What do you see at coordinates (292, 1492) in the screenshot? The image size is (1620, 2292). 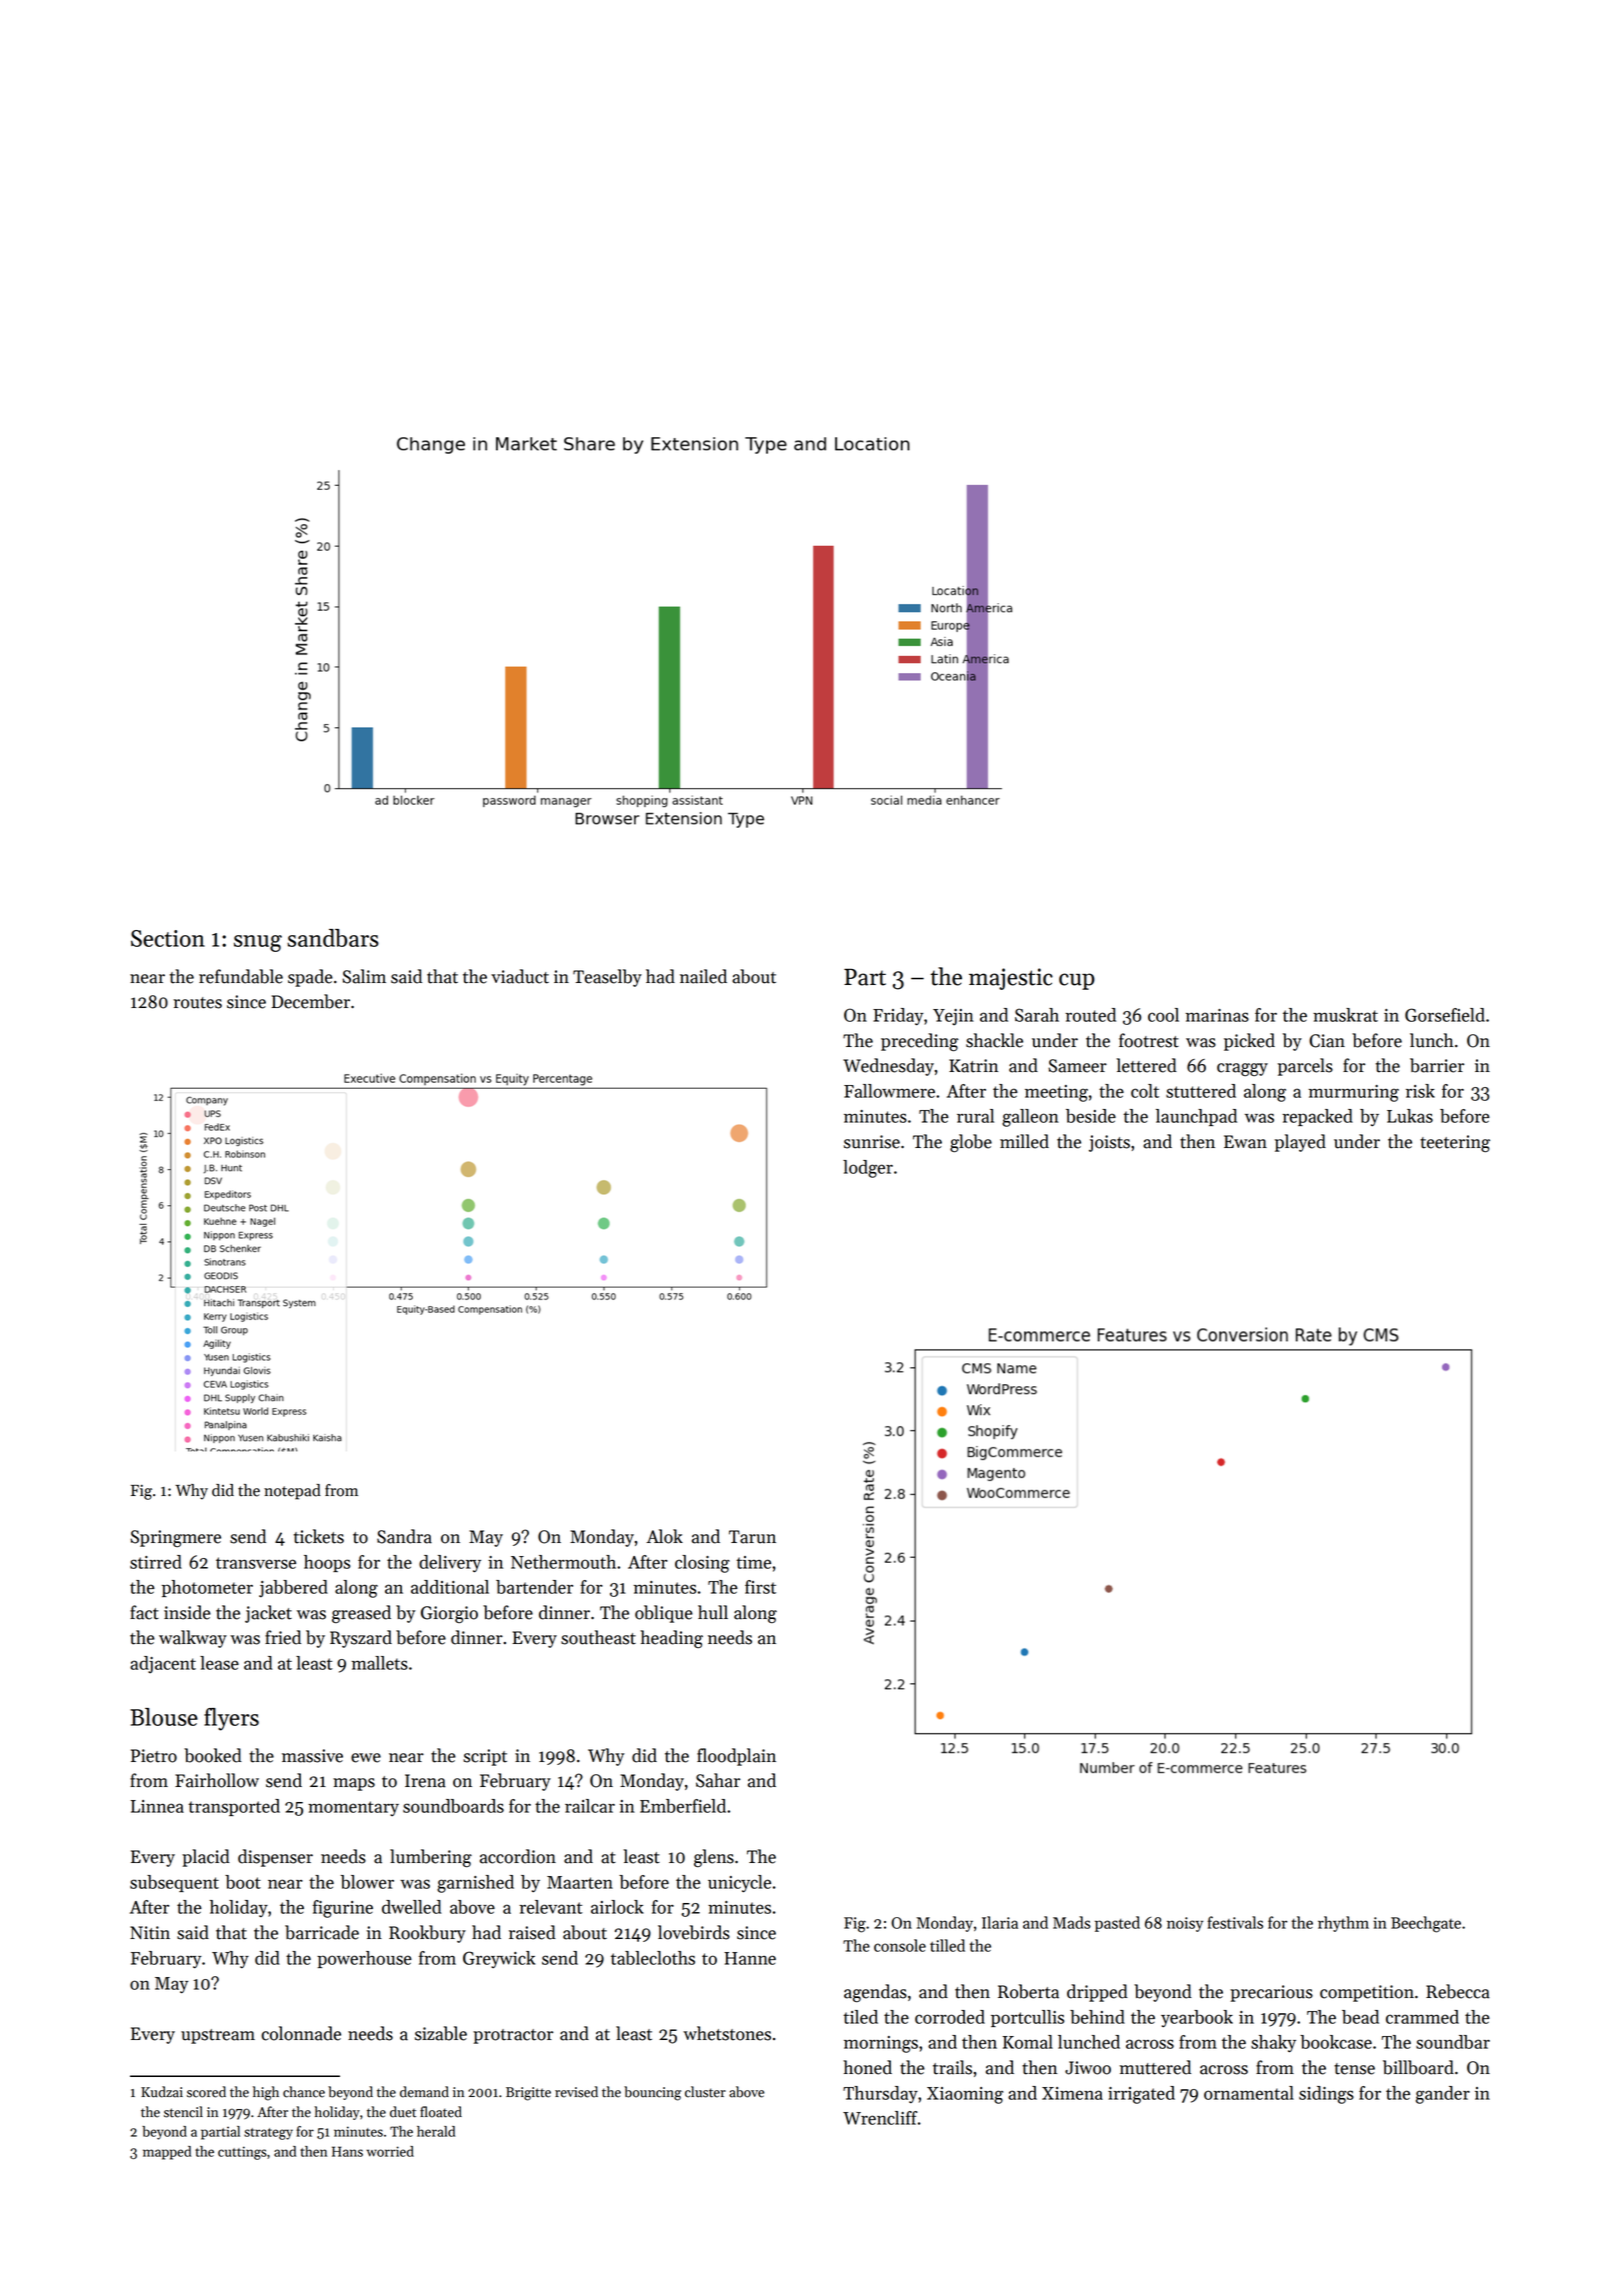 I see `notepad` at bounding box center [292, 1492].
